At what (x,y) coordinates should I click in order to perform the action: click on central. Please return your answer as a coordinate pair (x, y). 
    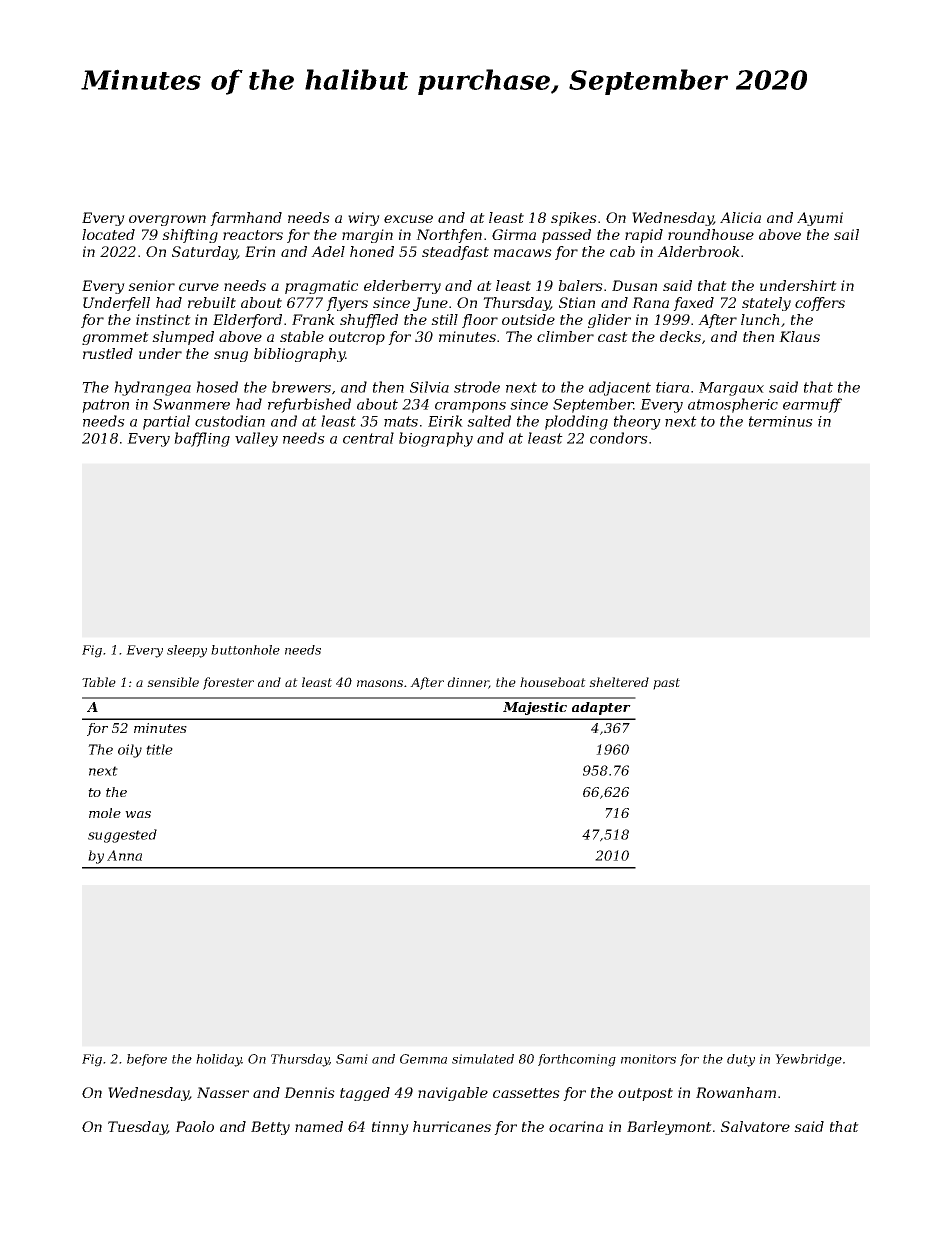
    Looking at the image, I should click on (368, 438).
